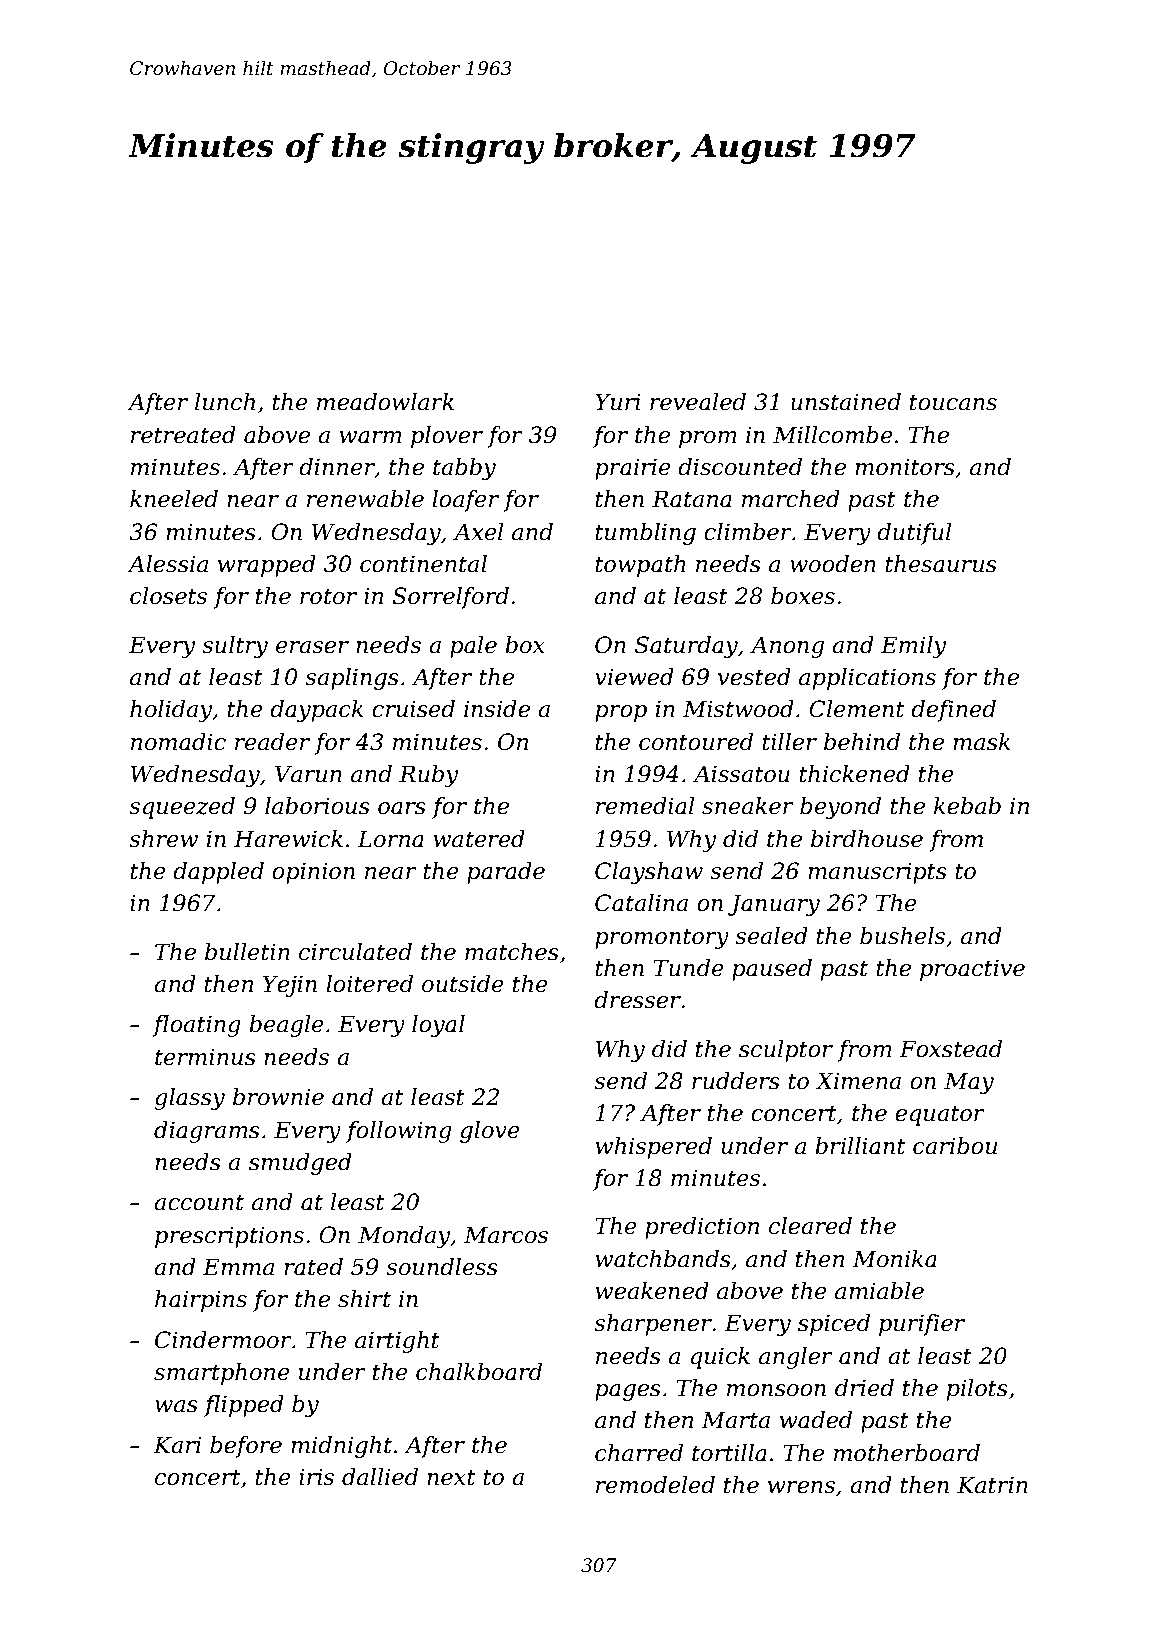  I want to click on bushels, so click(902, 936).
